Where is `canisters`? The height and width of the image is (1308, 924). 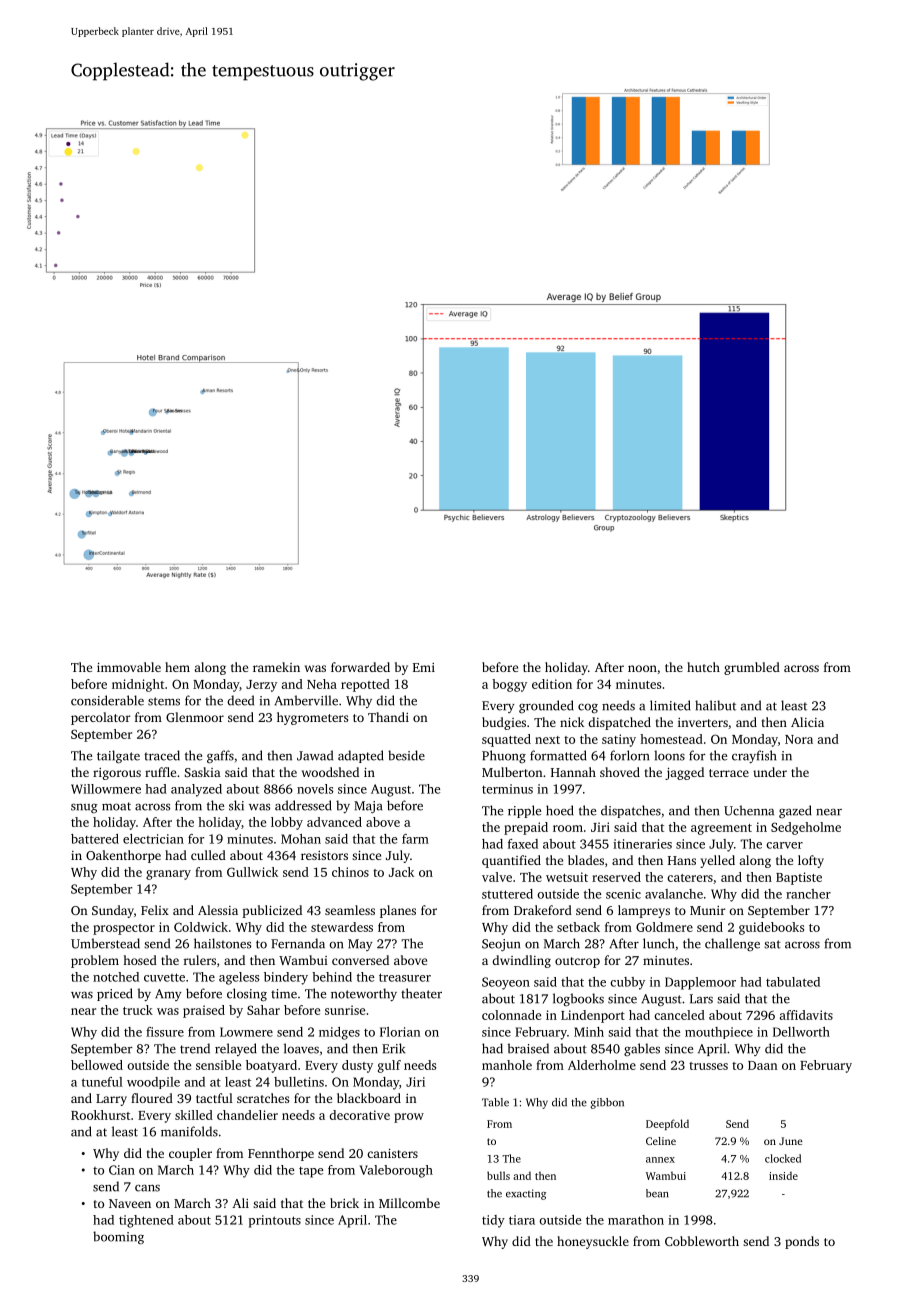
canisters is located at coordinates (392, 1153).
